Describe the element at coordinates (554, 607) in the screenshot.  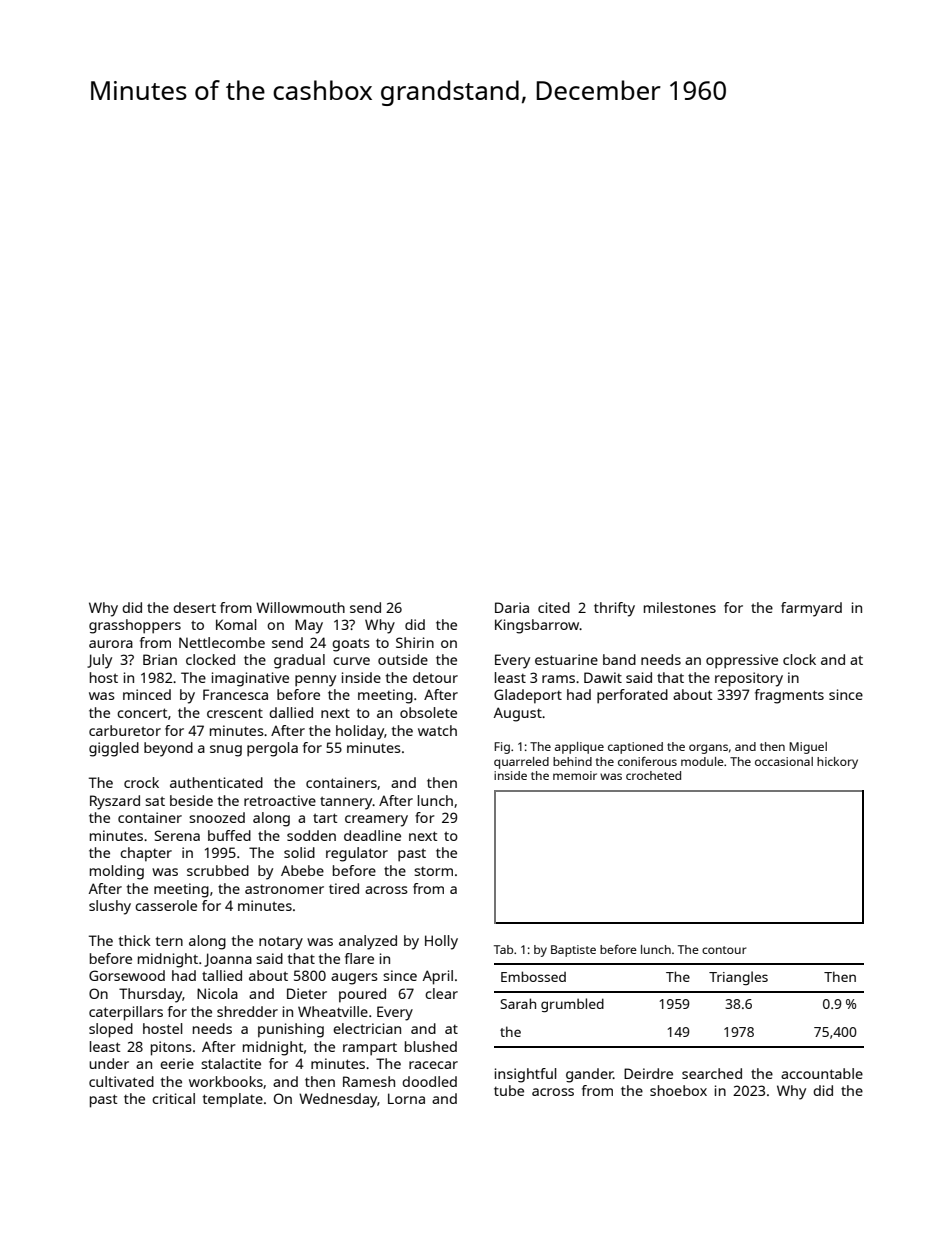
I see `cited` at that location.
